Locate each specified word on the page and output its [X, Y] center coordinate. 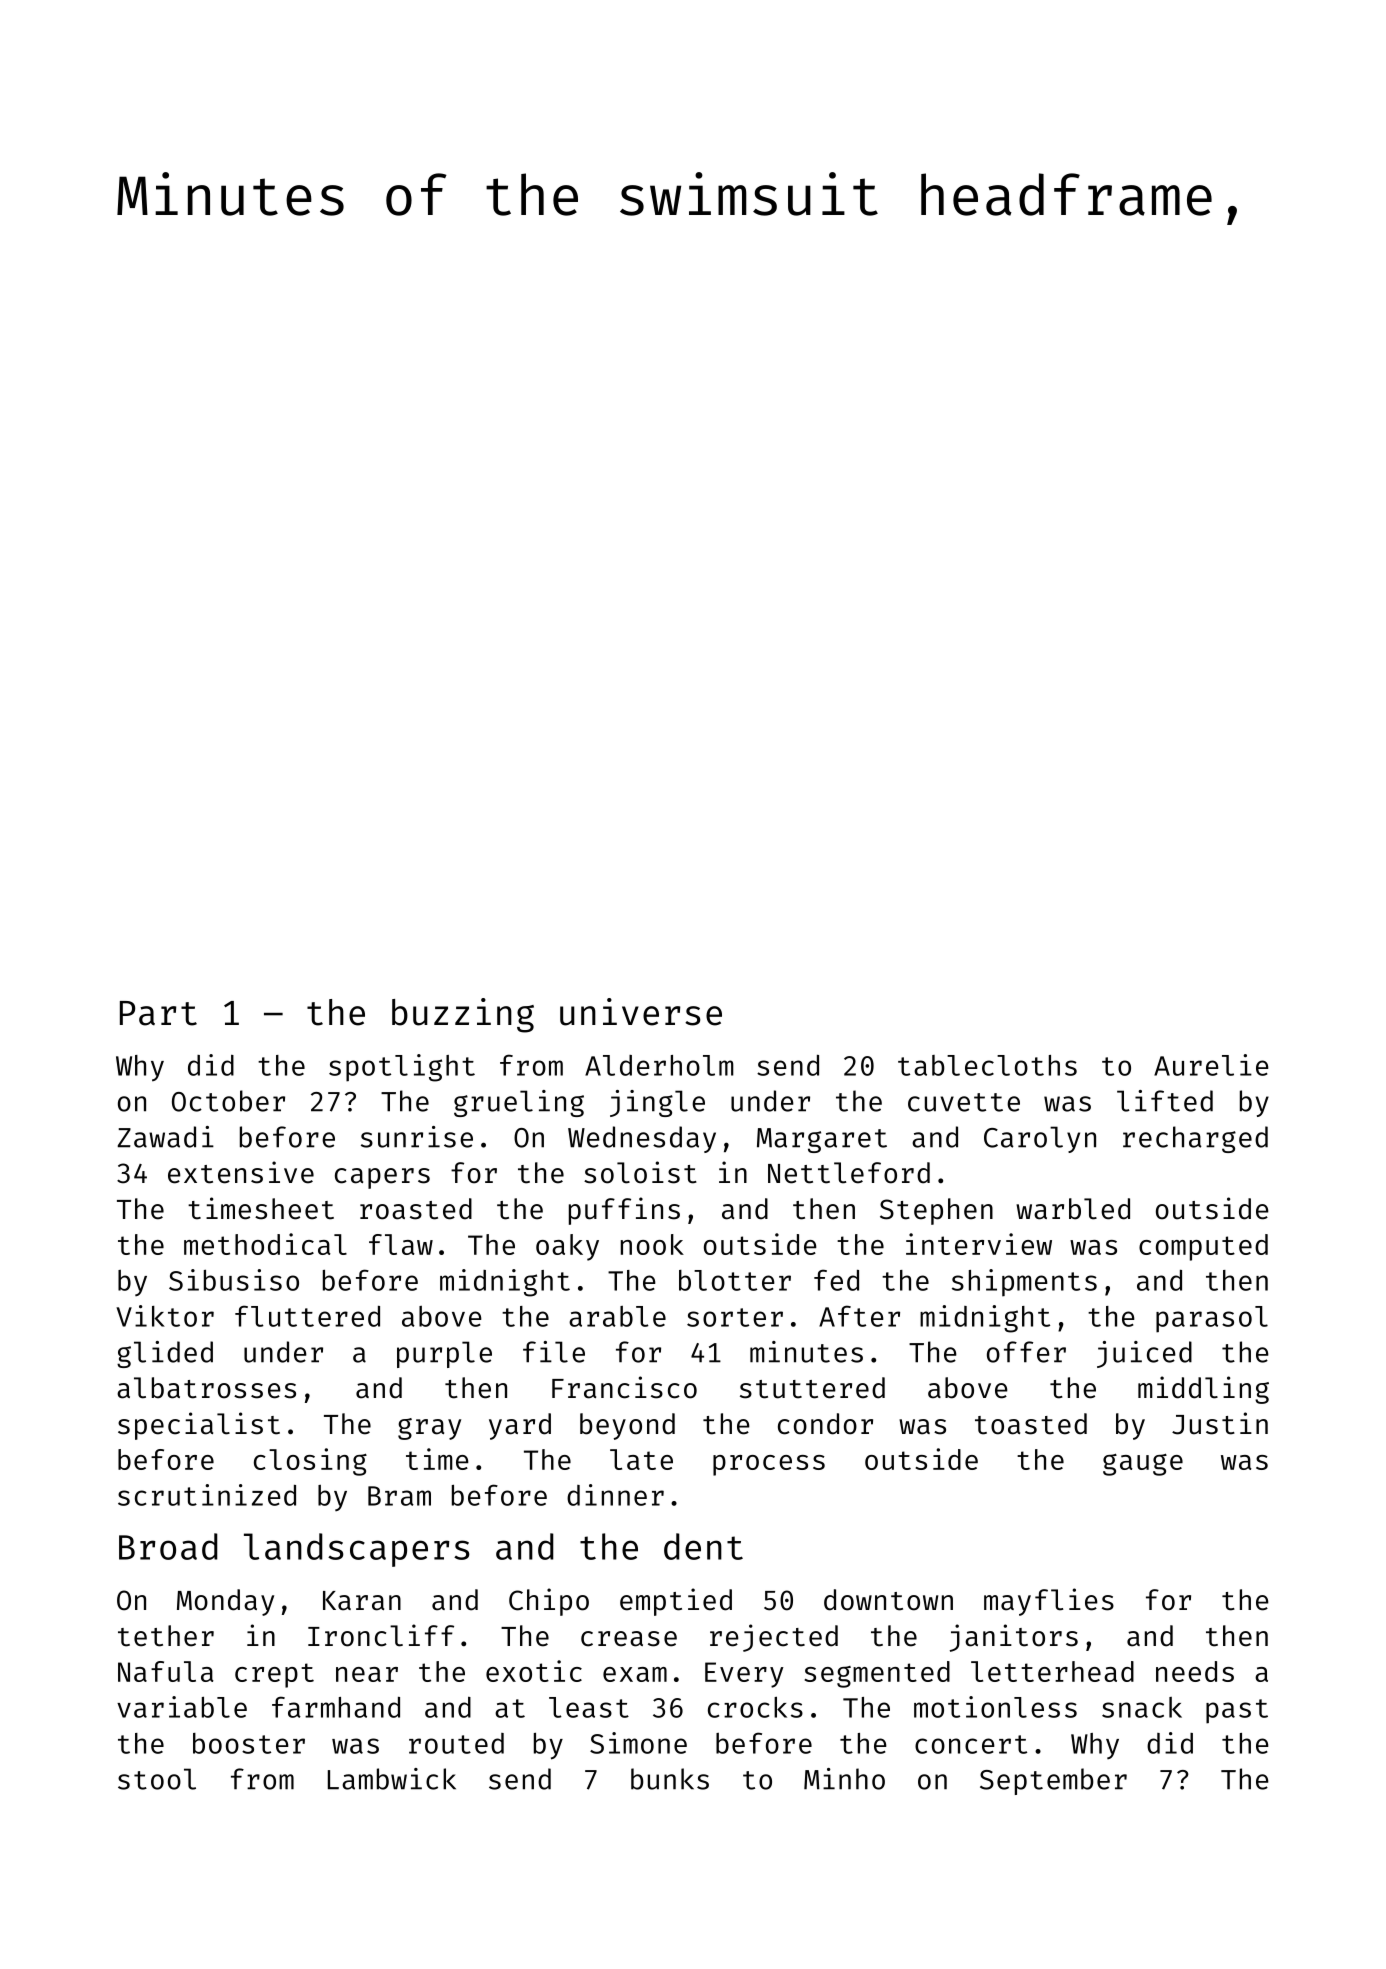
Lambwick [392, 1779]
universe [641, 1012]
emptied [676, 1602]
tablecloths [987, 1065]
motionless [995, 1707]
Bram [399, 1496]
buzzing [463, 1015]
